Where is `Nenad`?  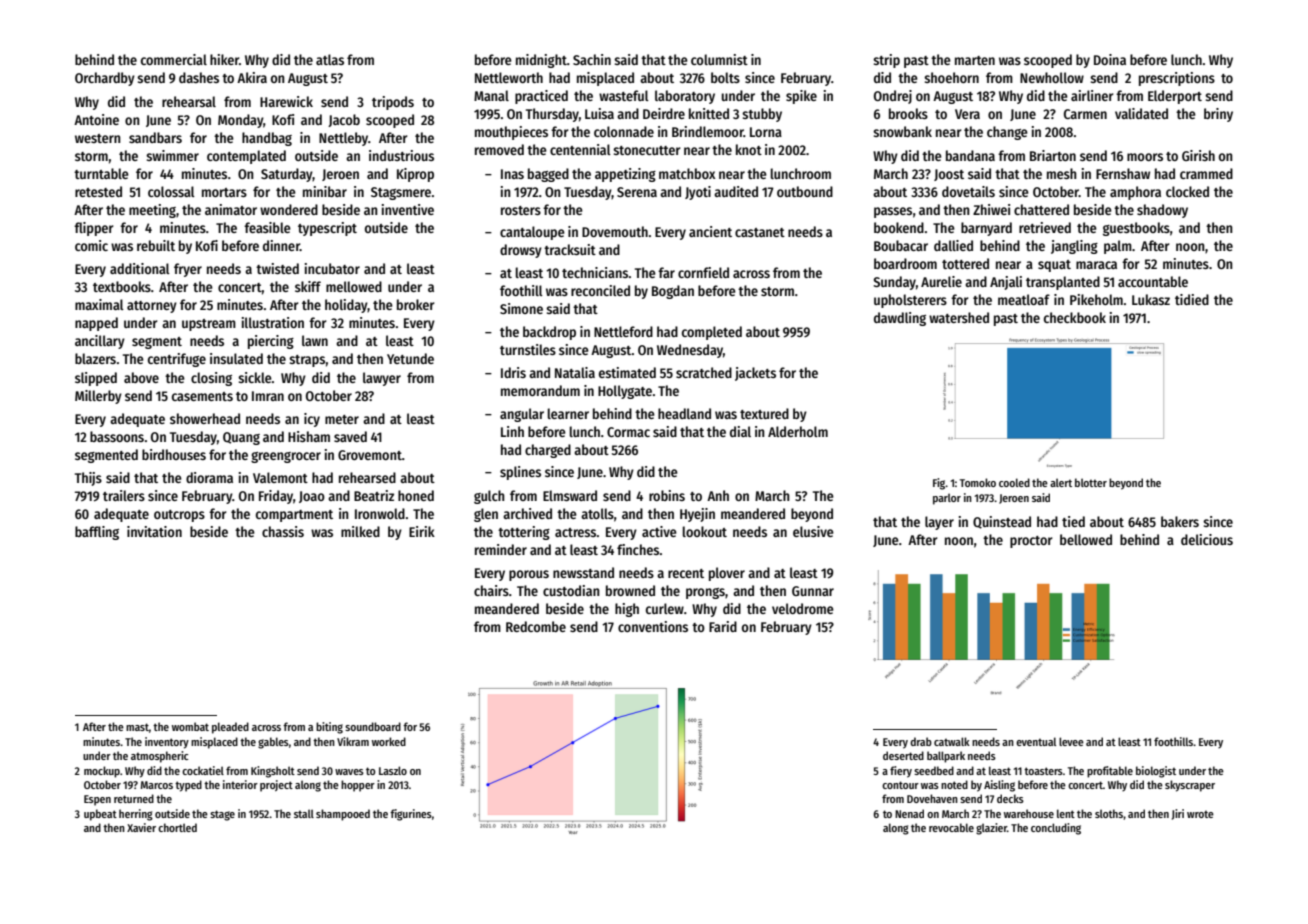
Nenad is located at coordinates (909, 813).
